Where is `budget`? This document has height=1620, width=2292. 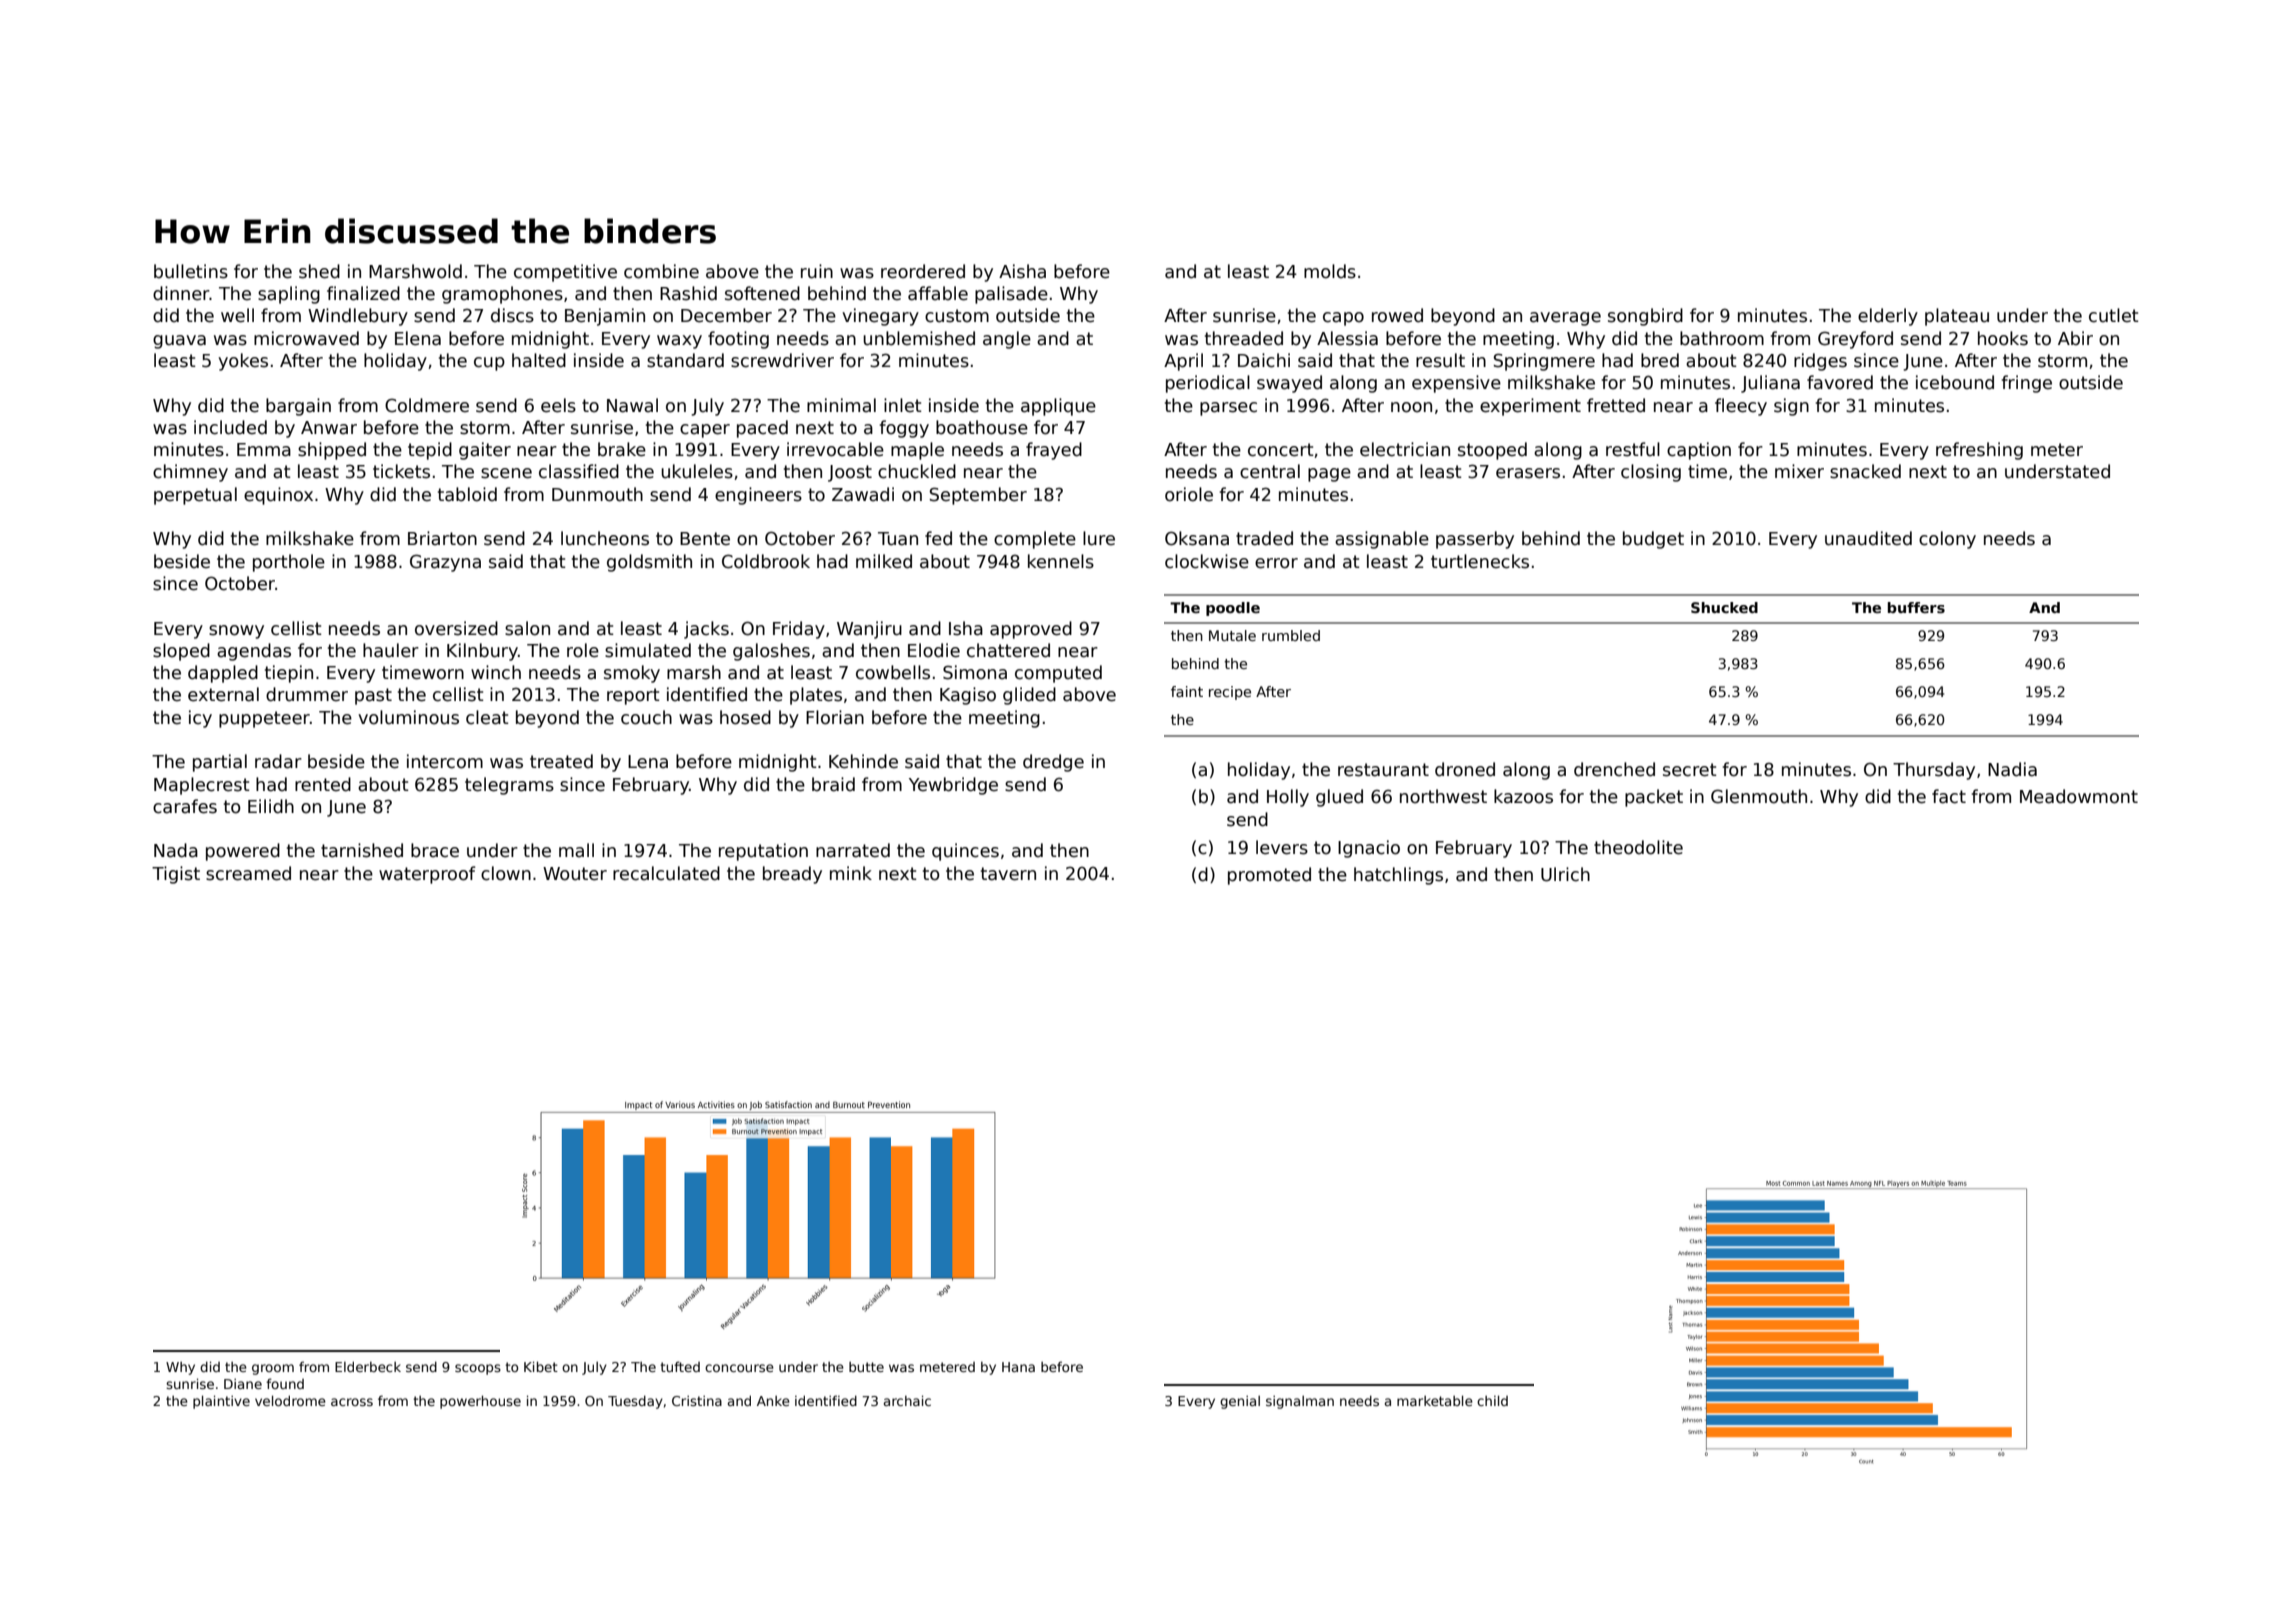
budget is located at coordinates (1653, 540).
